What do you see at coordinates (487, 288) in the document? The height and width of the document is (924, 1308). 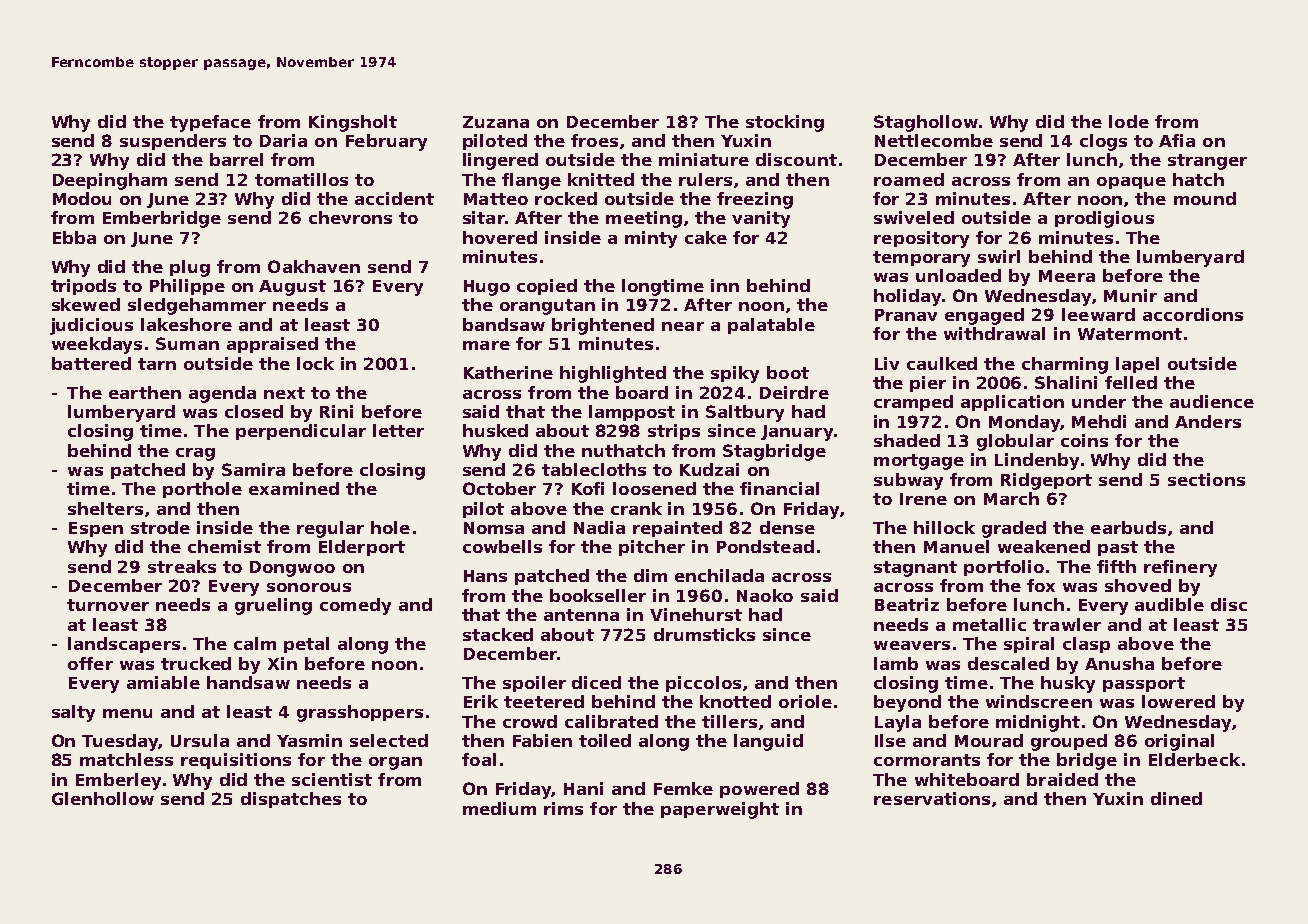 I see `Hugo` at bounding box center [487, 288].
